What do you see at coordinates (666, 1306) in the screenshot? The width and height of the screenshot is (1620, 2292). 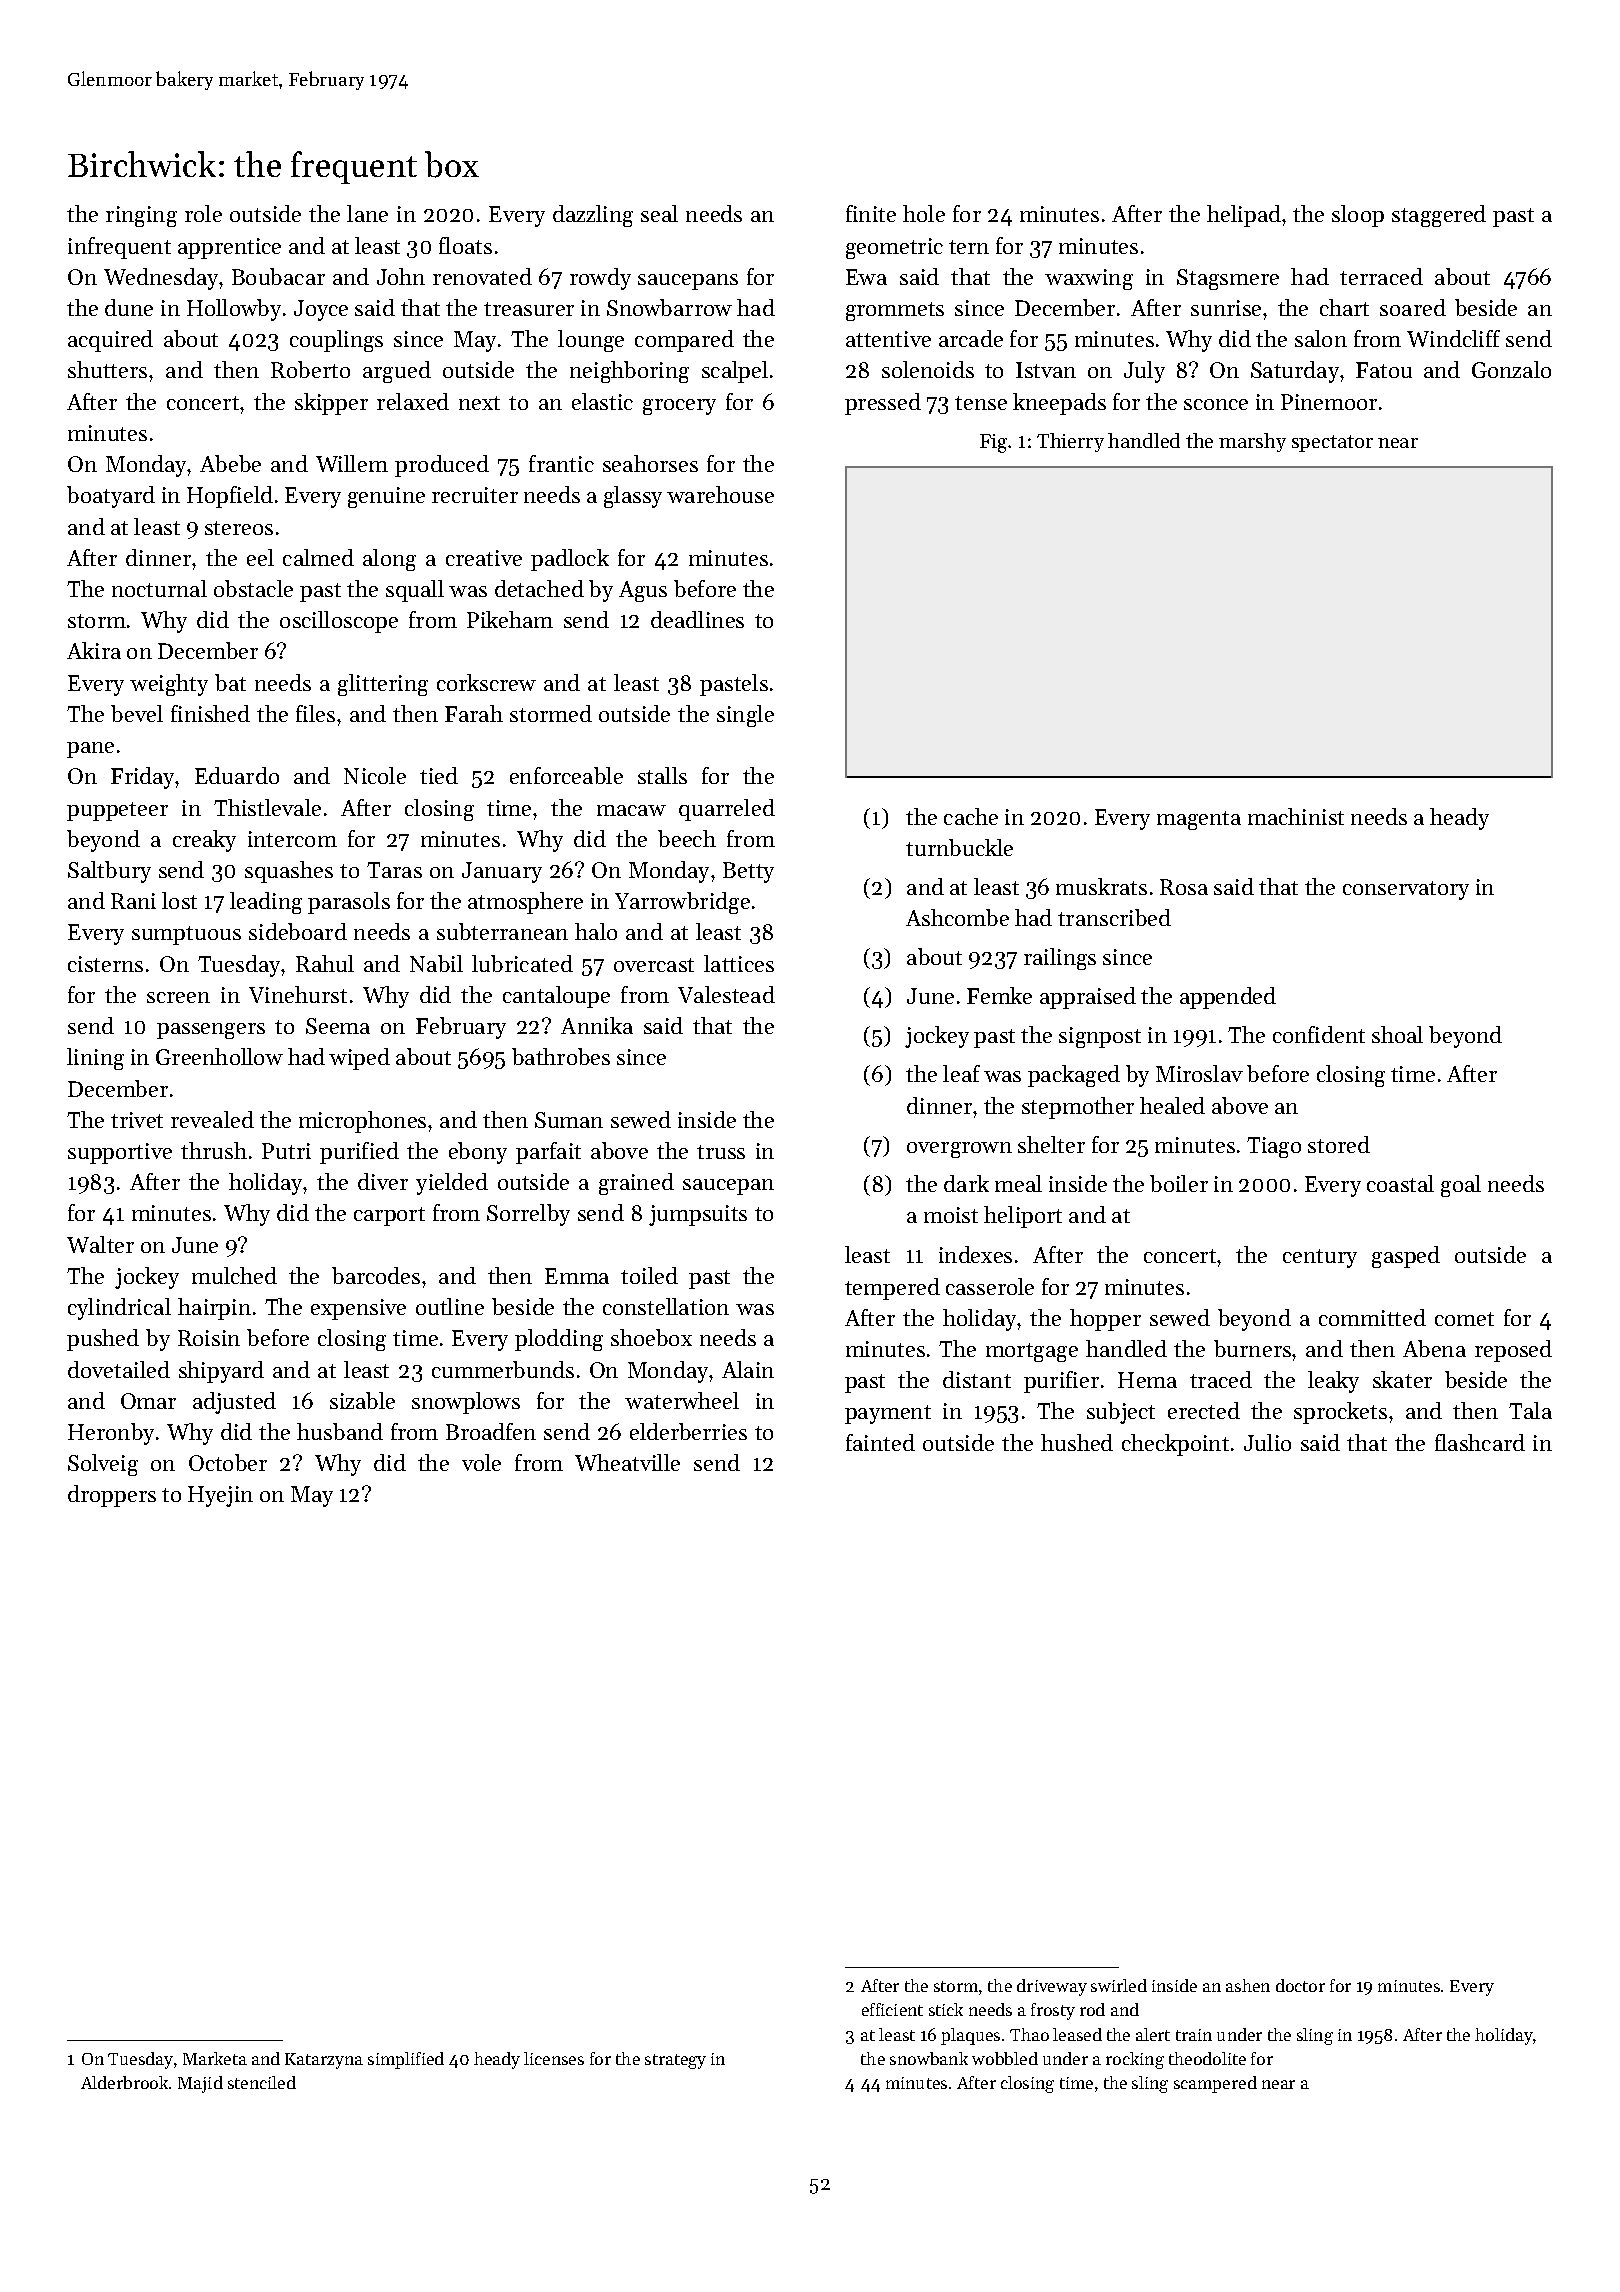 I see `constellation` at bounding box center [666, 1306].
